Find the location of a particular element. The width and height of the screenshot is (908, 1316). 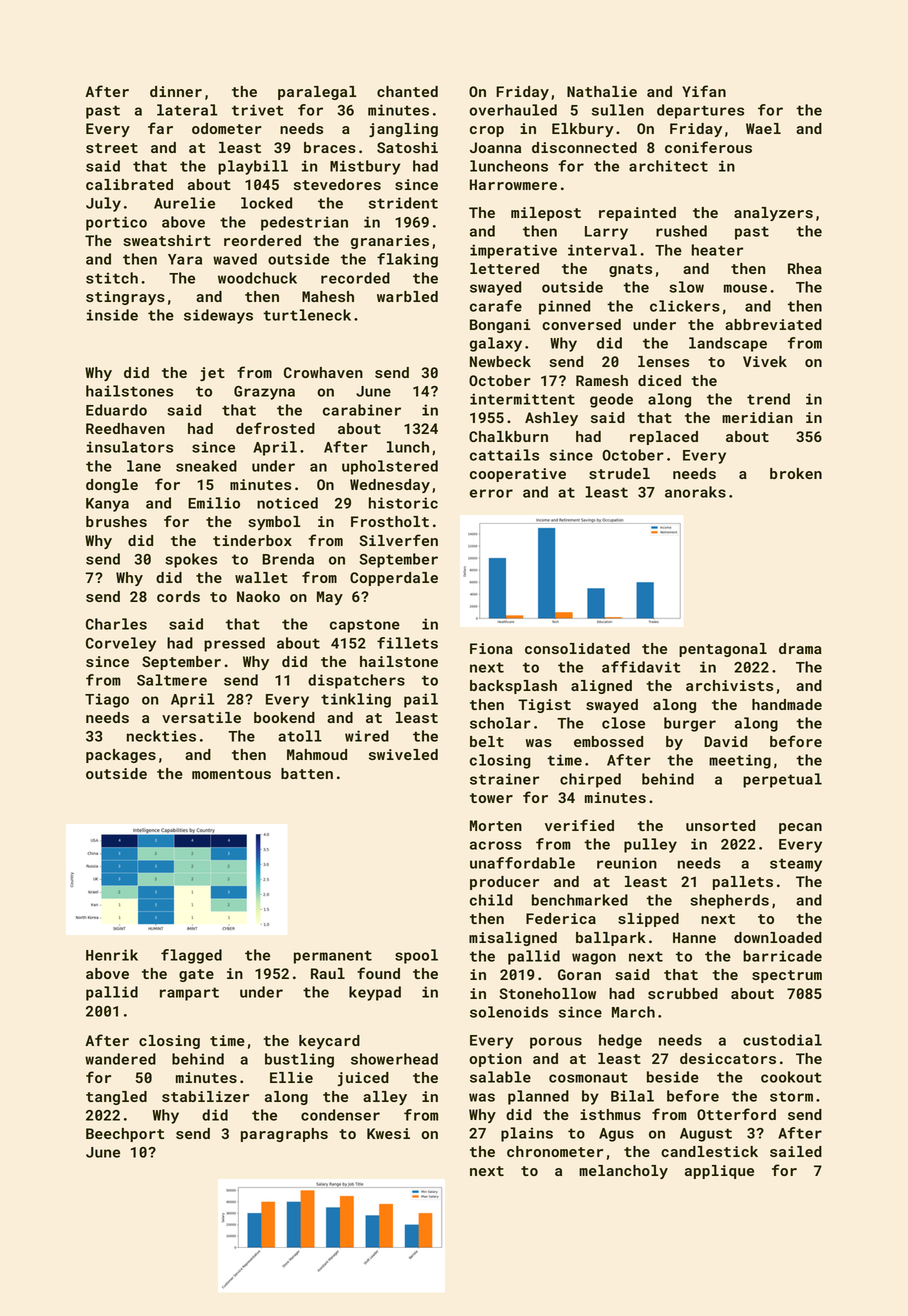

abbreviated is located at coordinates (773, 324).
